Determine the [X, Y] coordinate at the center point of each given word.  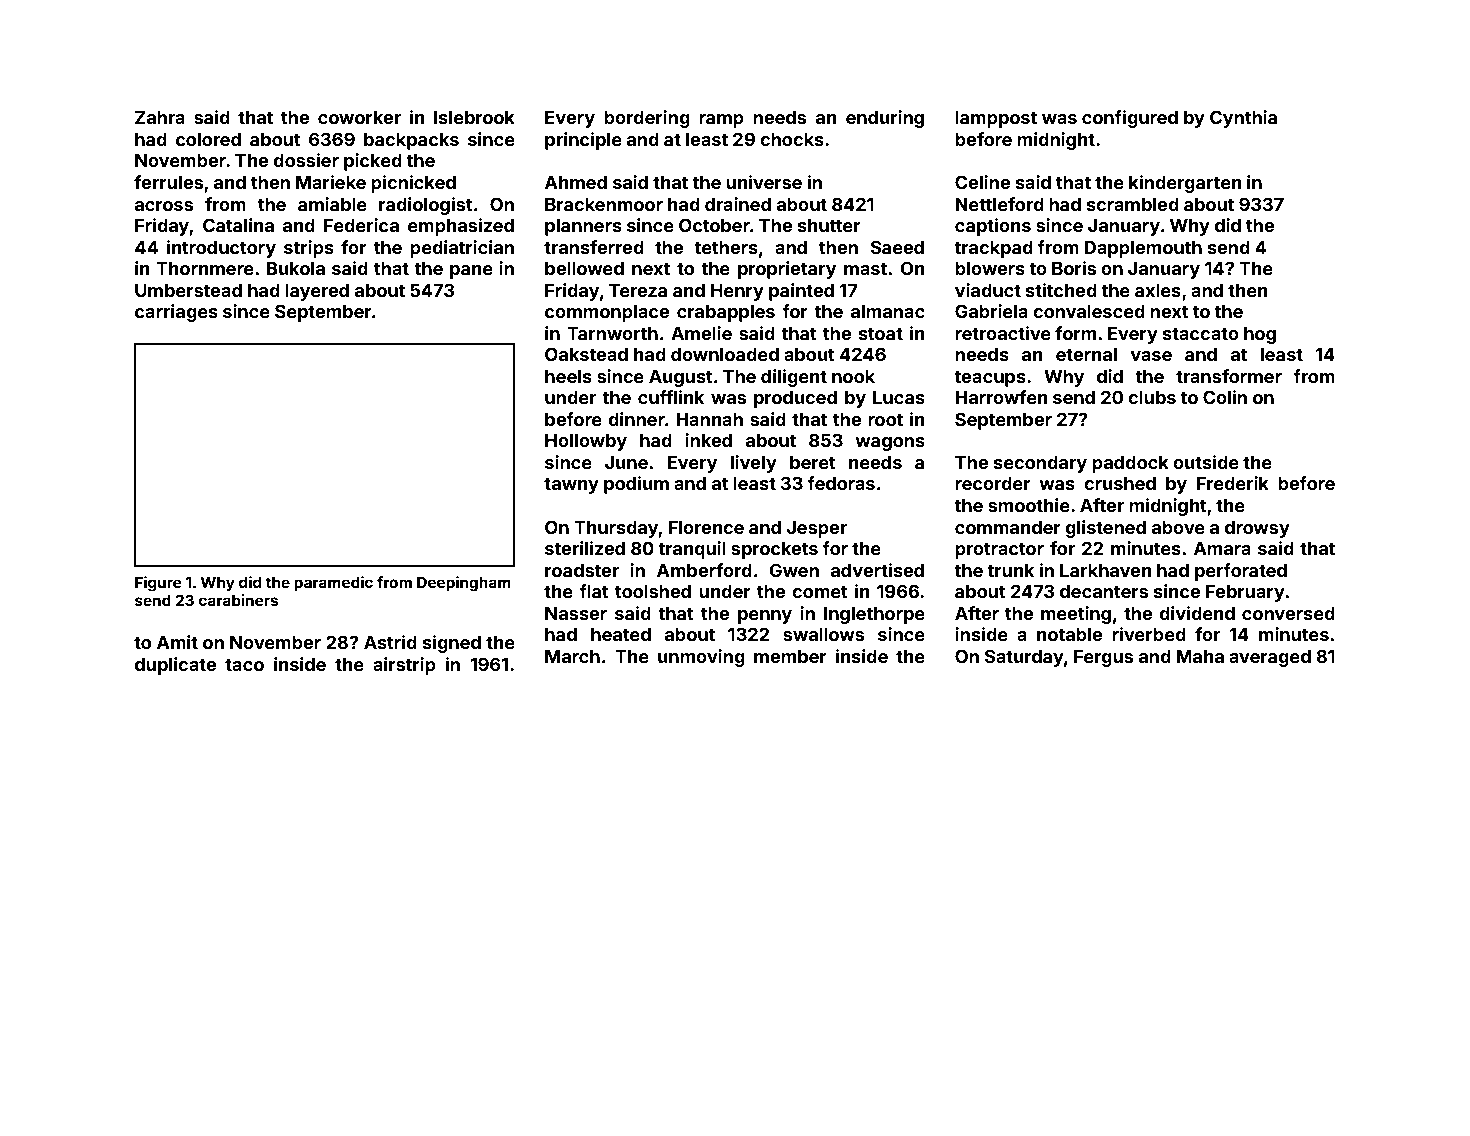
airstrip [404, 666]
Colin [1225, 397]
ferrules [168, 182]
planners [583, 227]
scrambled [1133, 204]
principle [583, 141]
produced [795, 399]
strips [309, 249]
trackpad [993, 249]
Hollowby [586, 442]
